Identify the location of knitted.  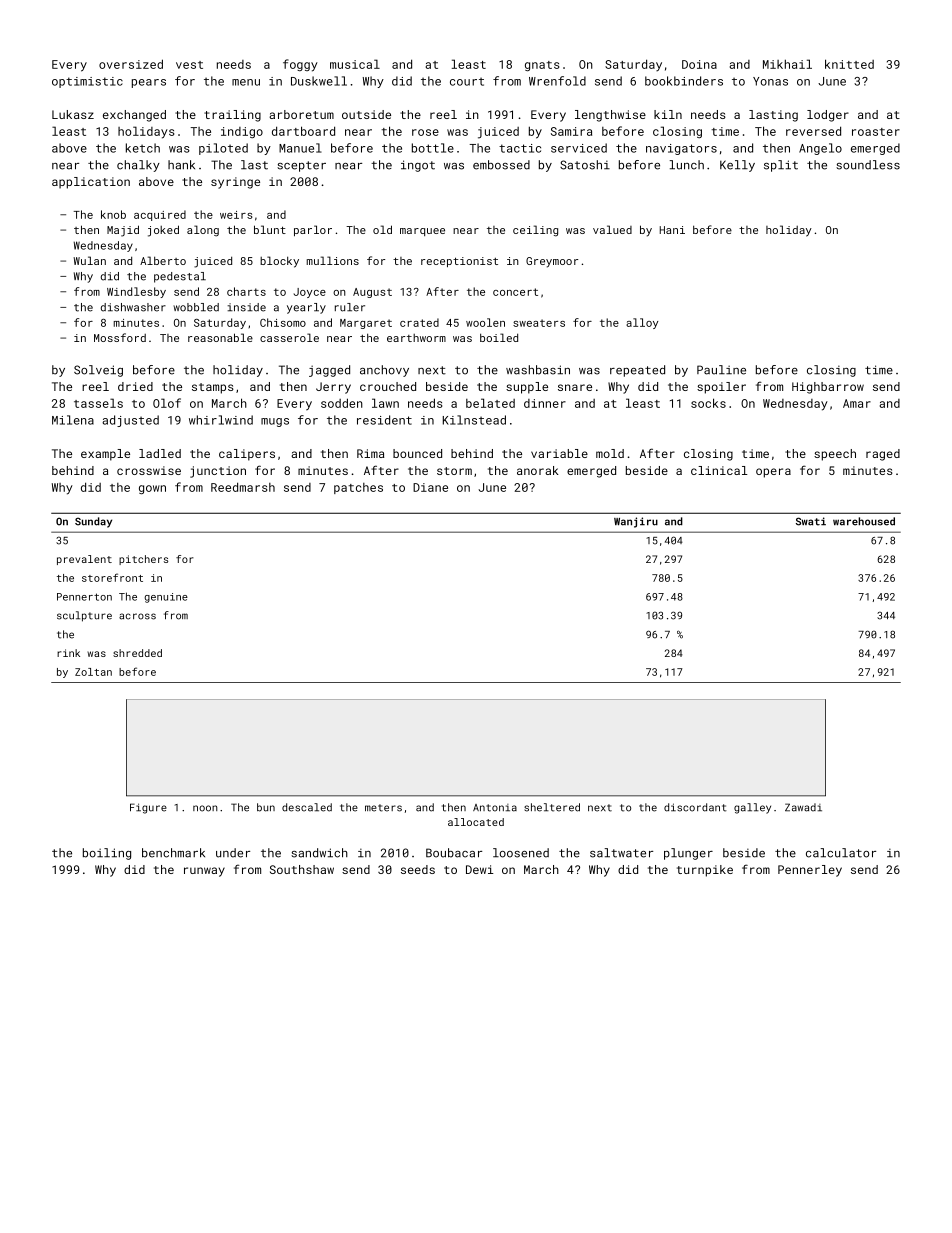
(849, 64).
